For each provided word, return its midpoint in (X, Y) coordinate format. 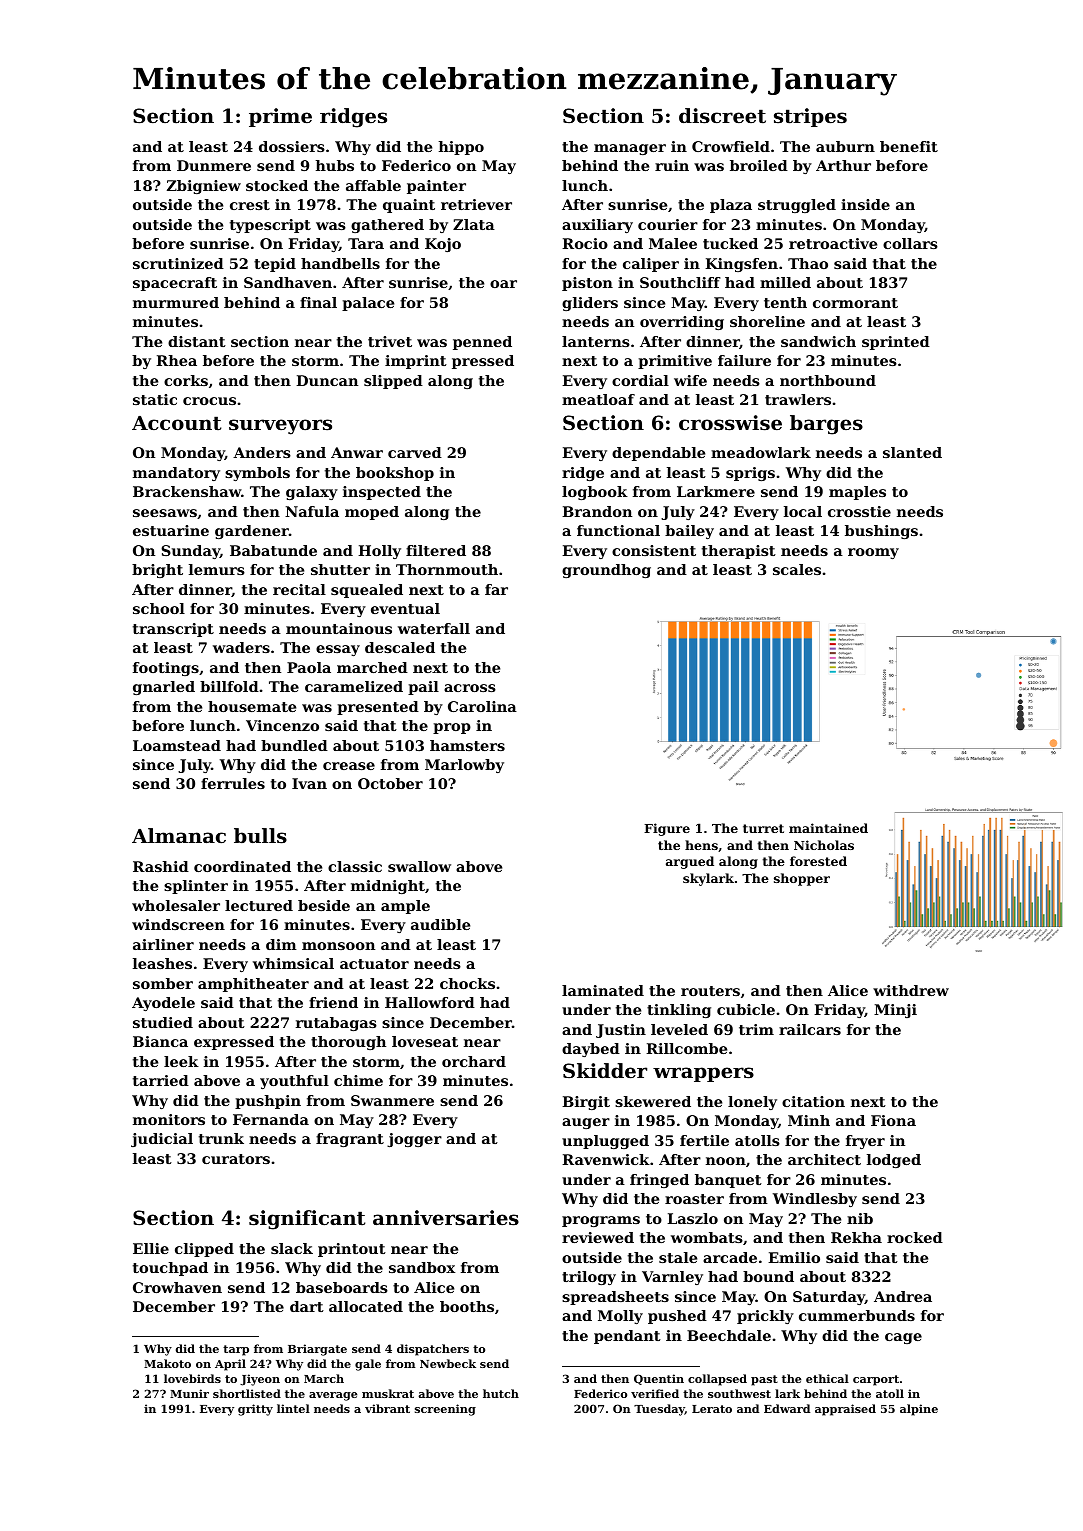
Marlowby (464, 766)
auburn (845, 146)
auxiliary (597, 226)
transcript (173, 630)
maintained (828, 828)
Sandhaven (288, 282)
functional (618, 530)
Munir (189, 1393)
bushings (881, 532)
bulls (260, 836)
